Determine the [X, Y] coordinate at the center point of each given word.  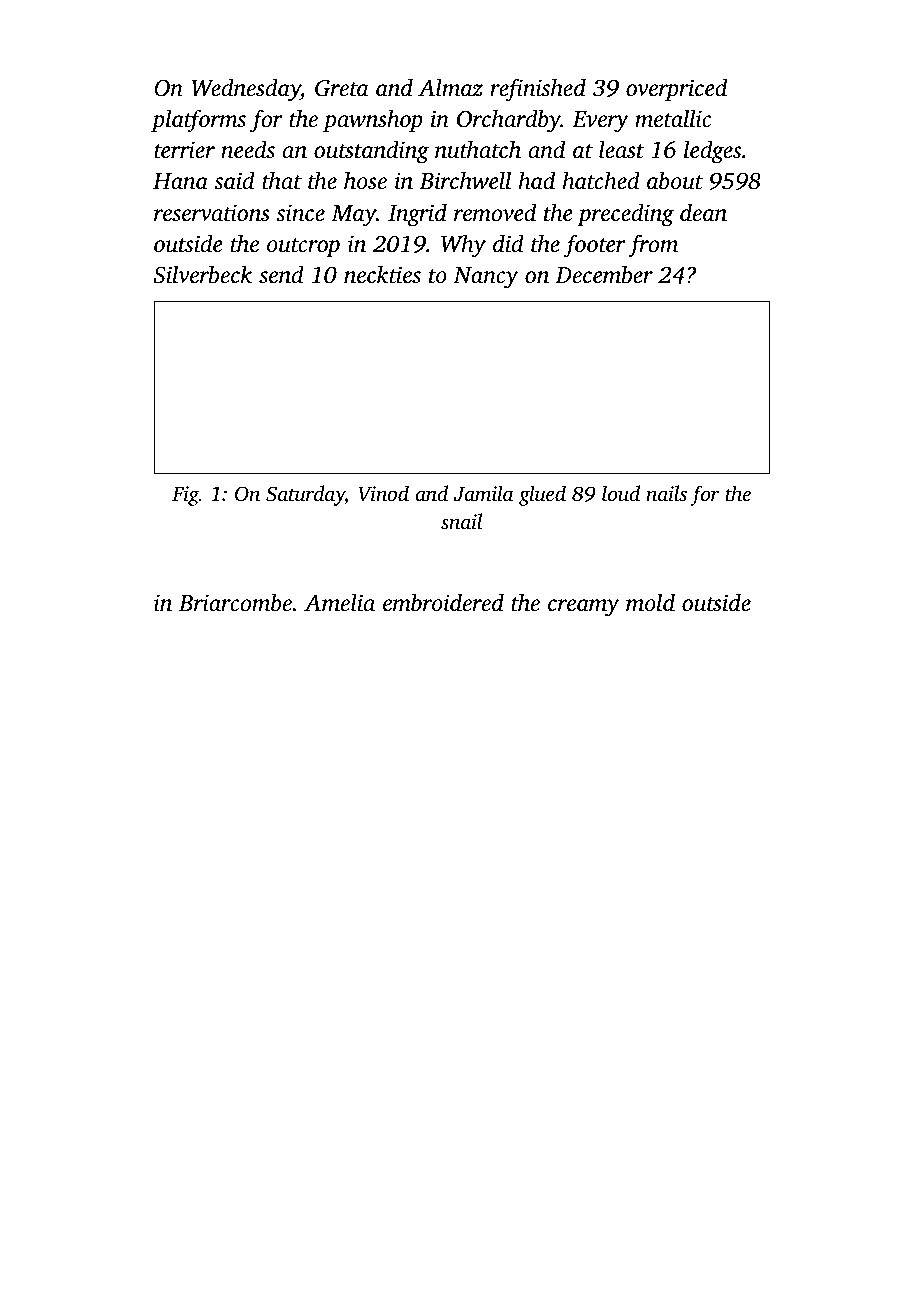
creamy [583, 608]
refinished [538, 90]
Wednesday [246, 90]
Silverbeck [202, 274]
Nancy [485, 278]
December [604, 274]
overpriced [676, 89]
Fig [185, 496]
